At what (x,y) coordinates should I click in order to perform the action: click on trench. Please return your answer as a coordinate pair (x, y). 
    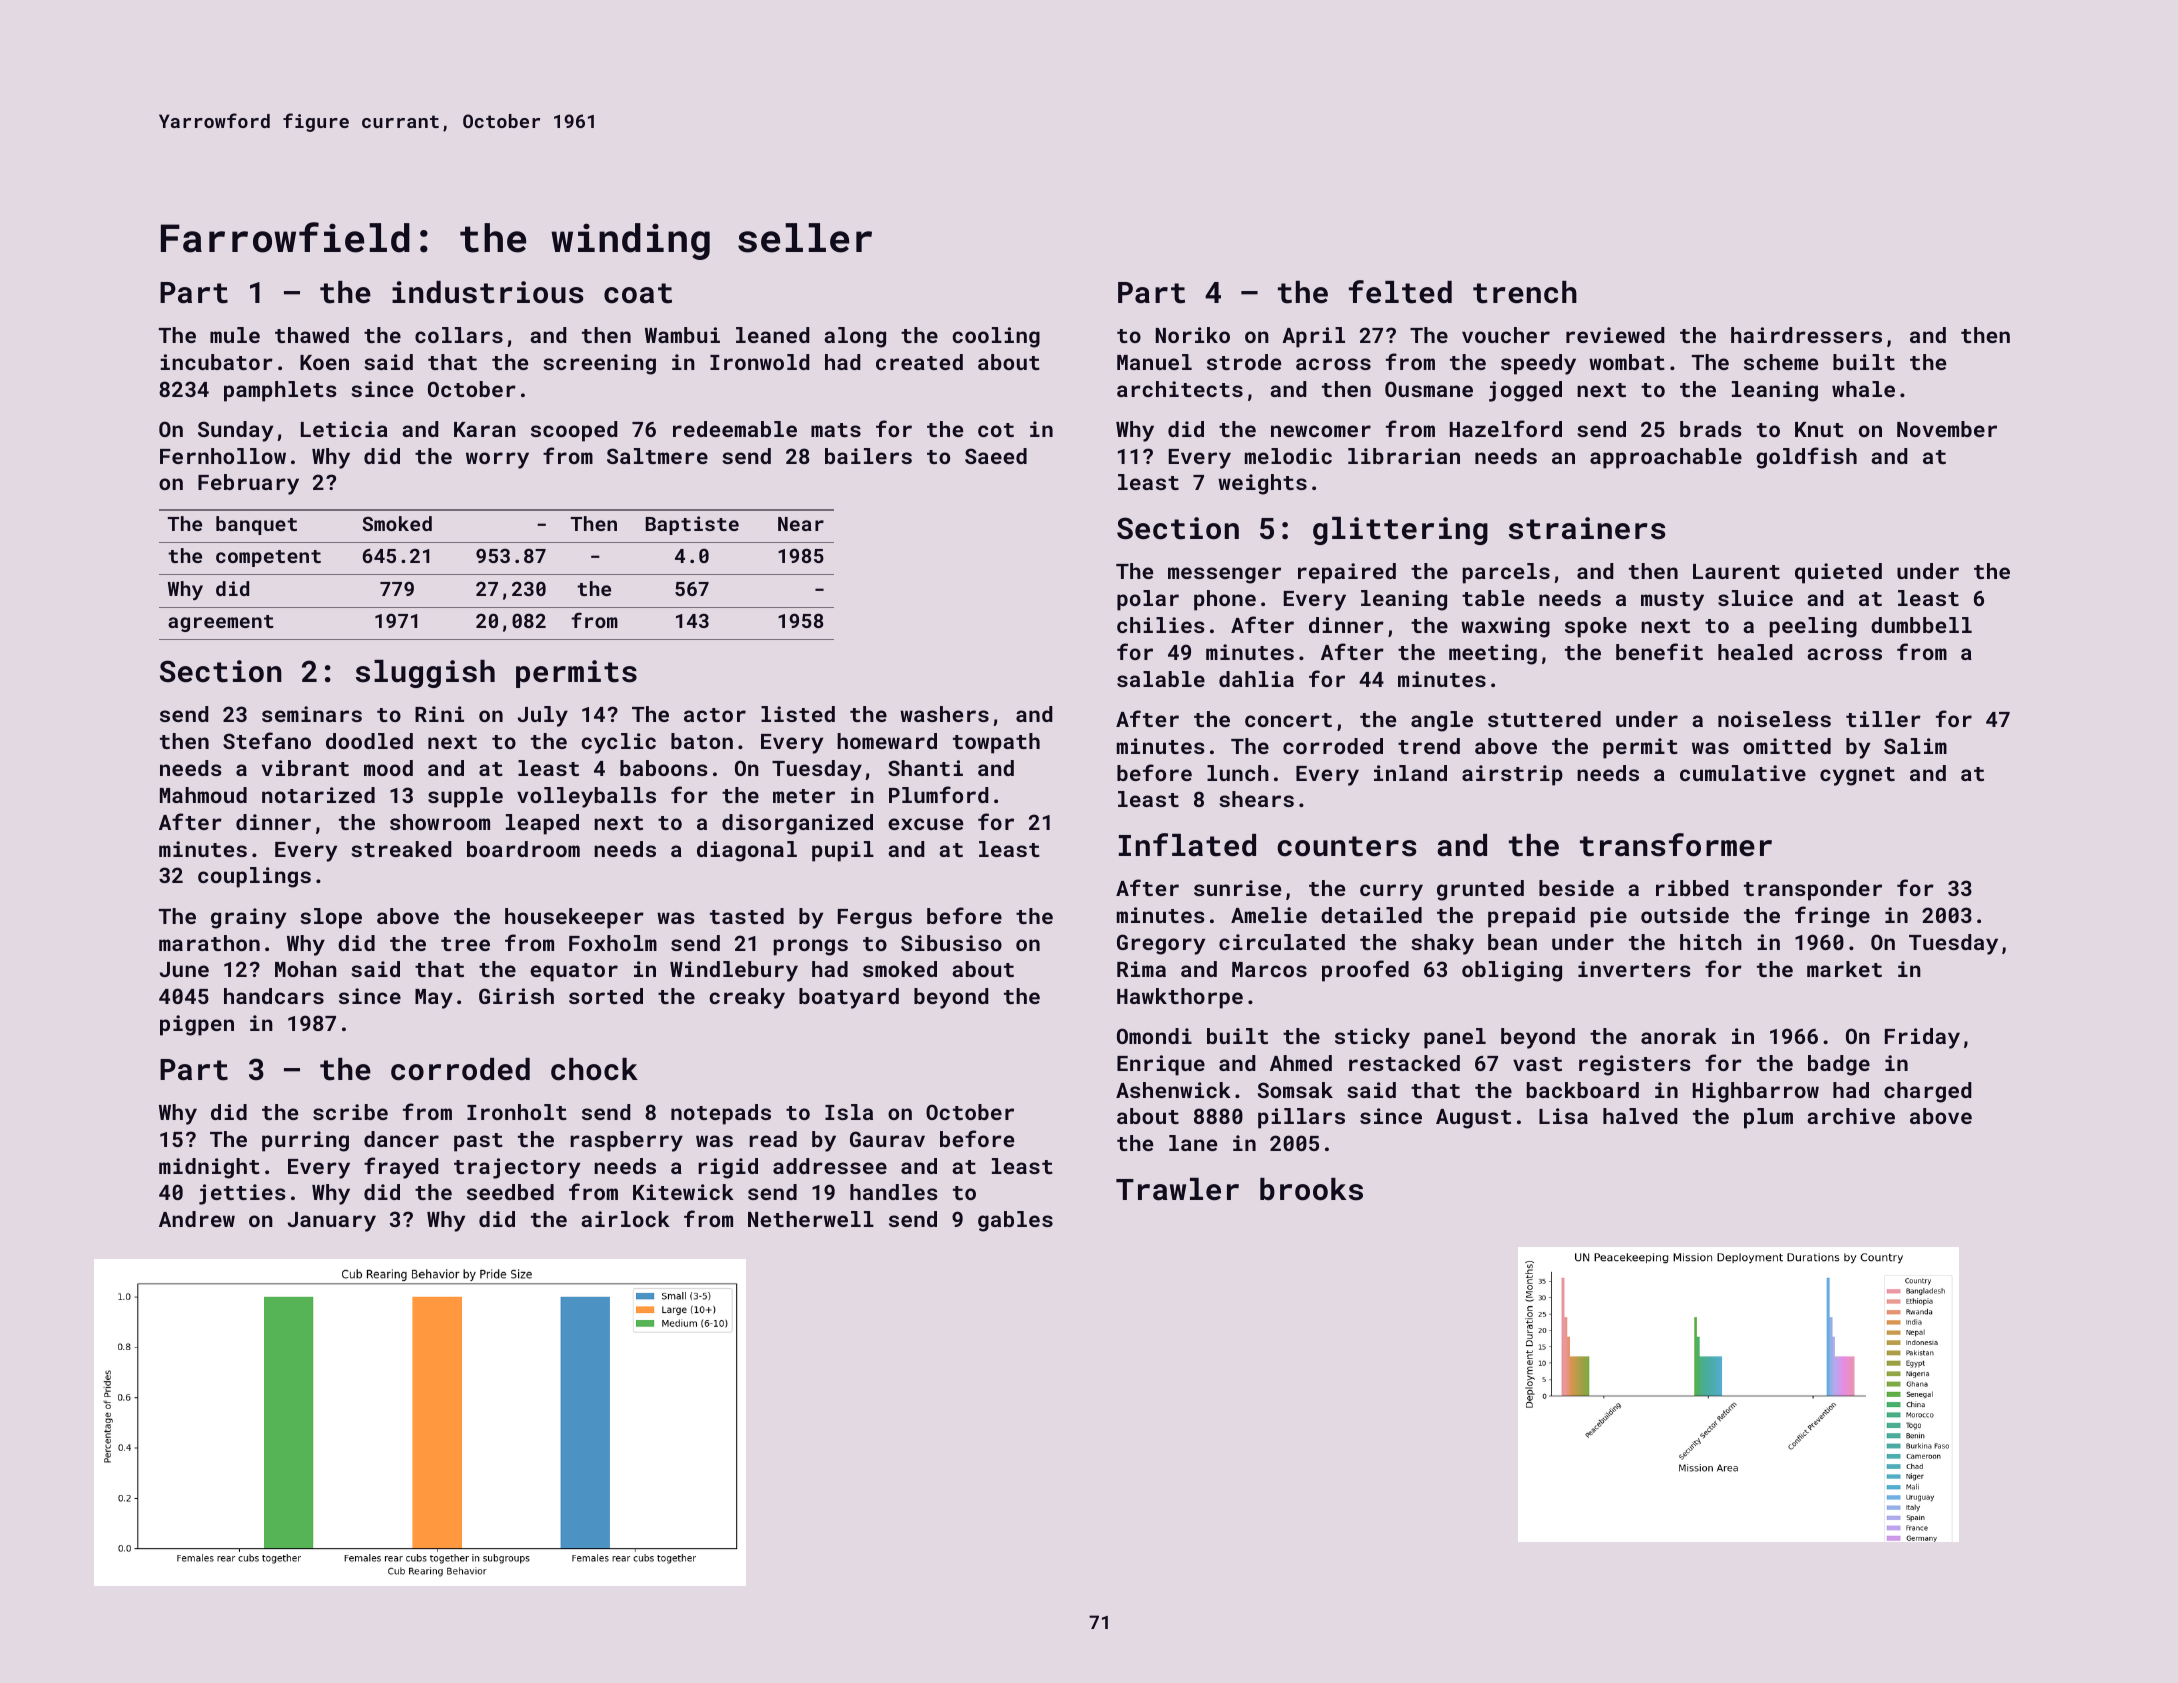
    Looking at the image, I should click on (1525, 292).
